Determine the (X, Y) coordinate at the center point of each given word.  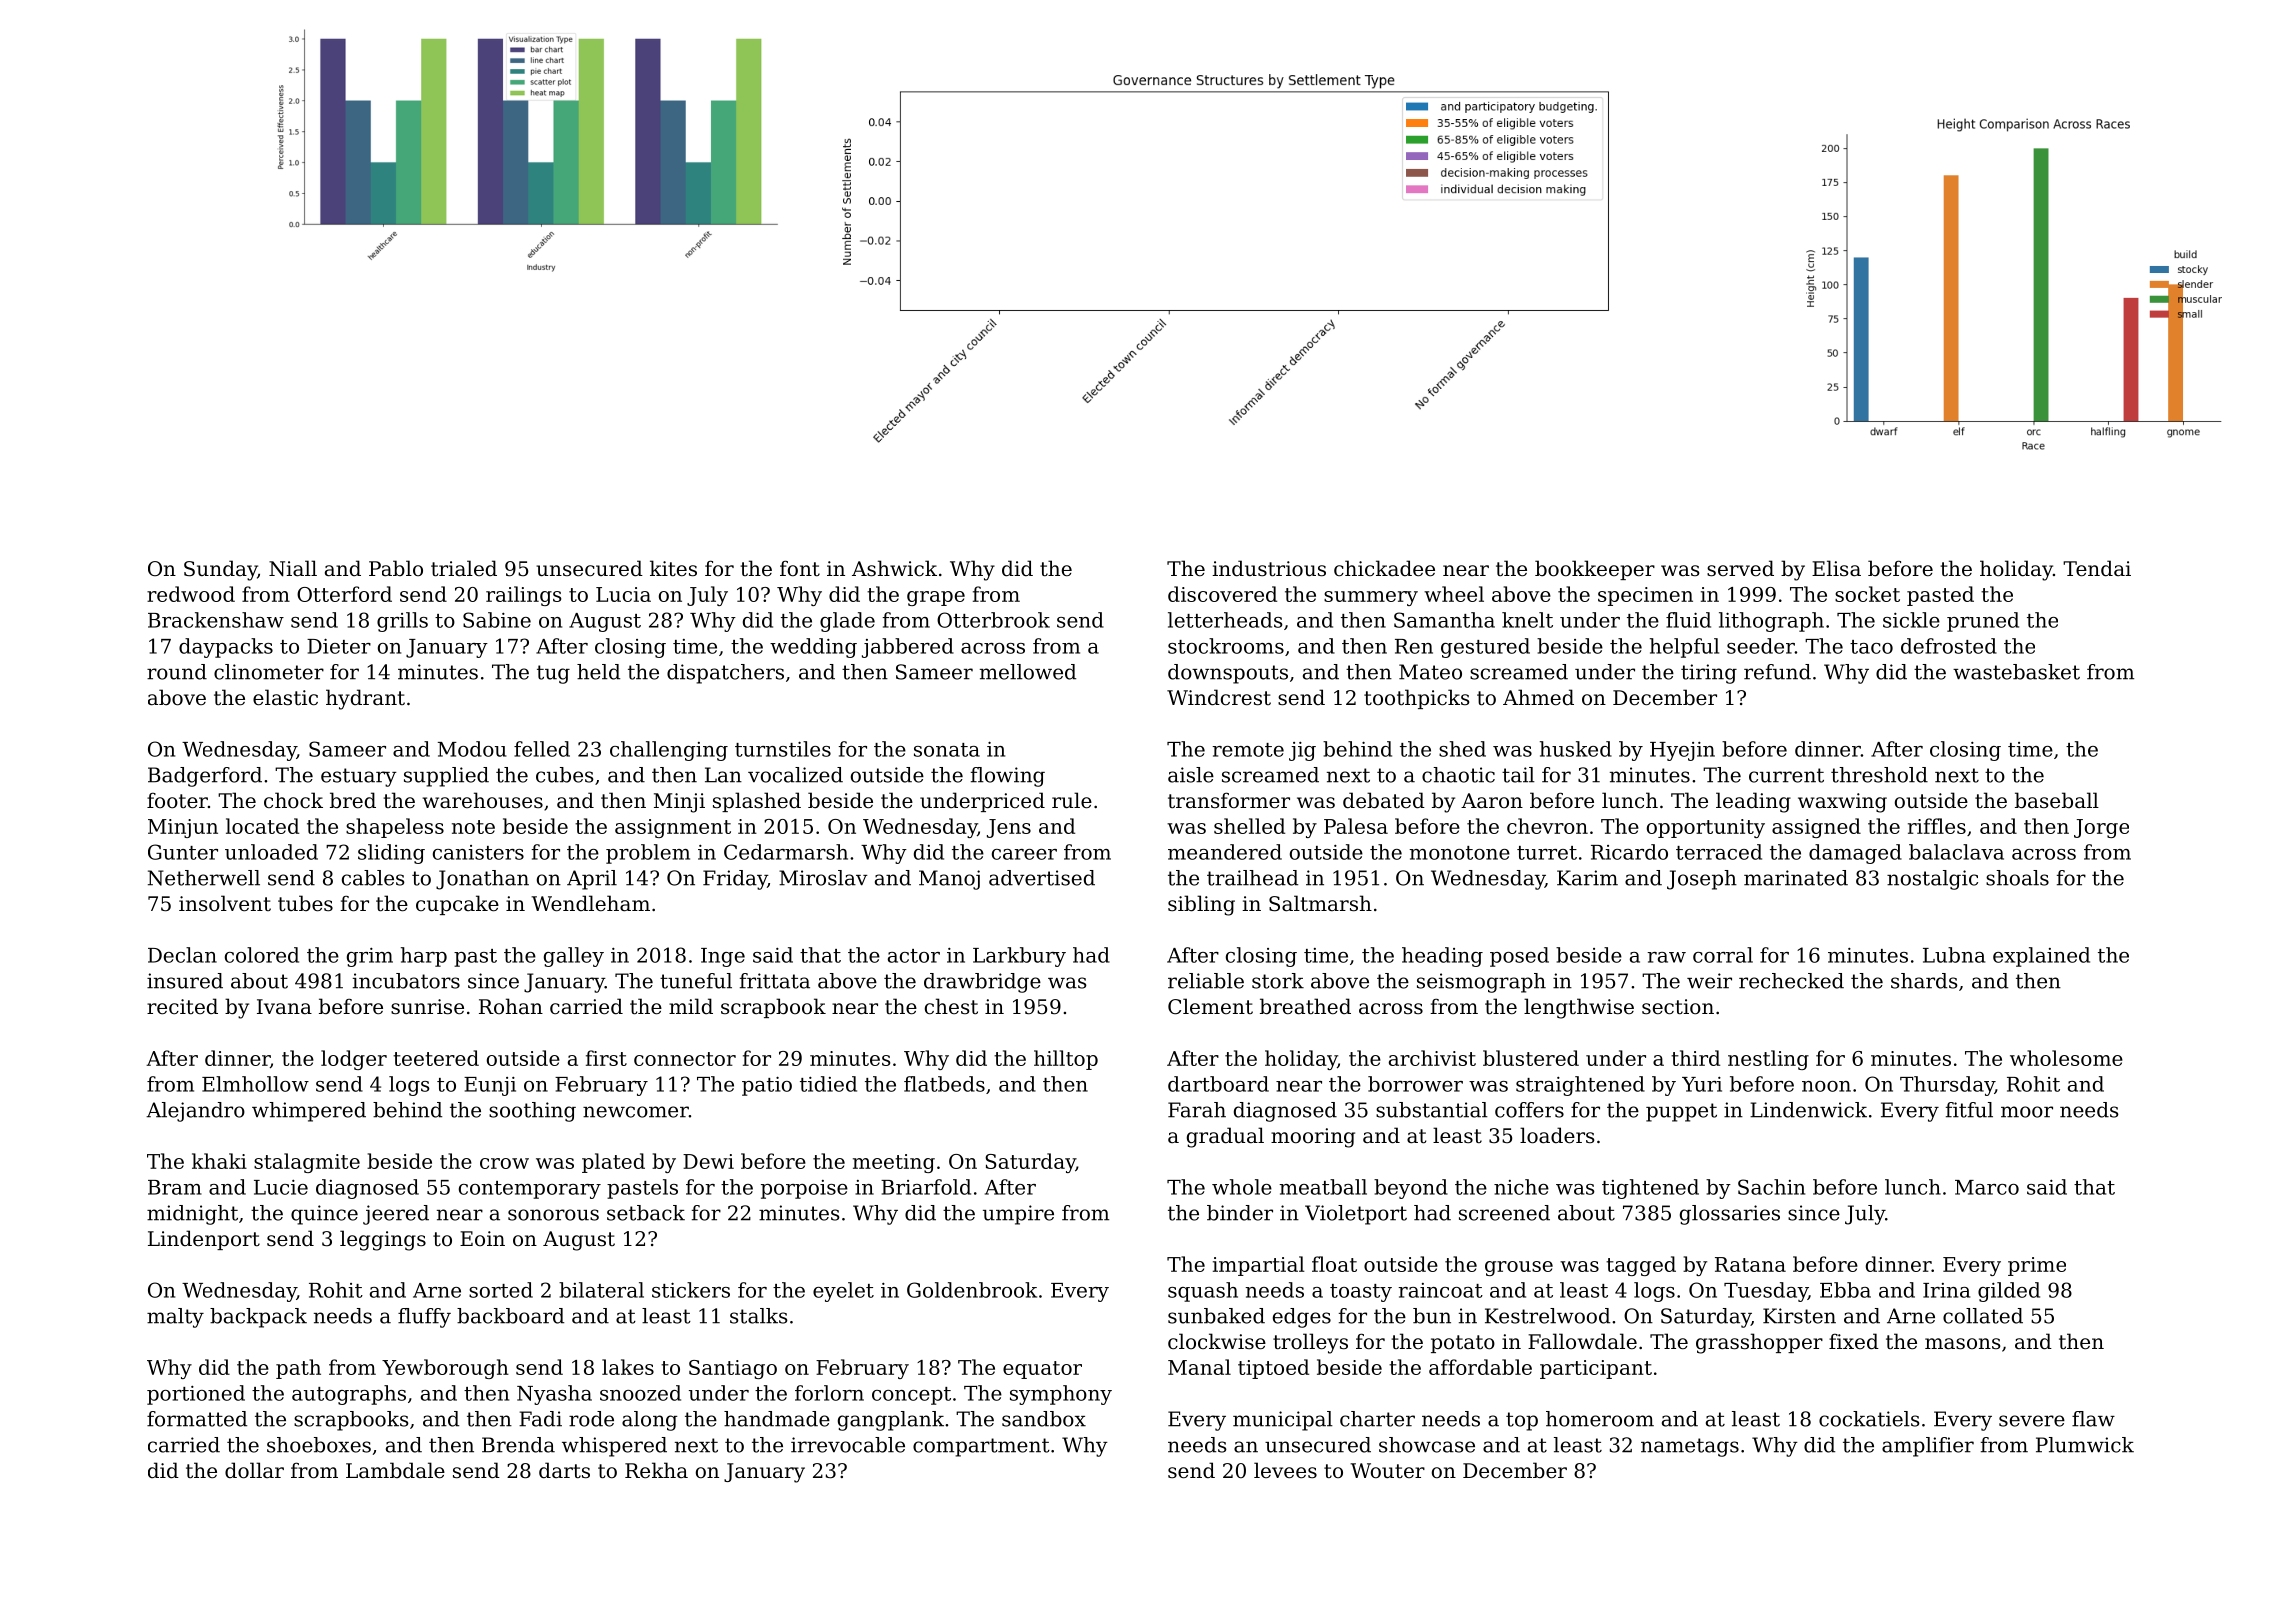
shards (1924, 981)
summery (1371, 598)
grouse (1519, 1268)
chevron (1547, 826)
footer (177, 801)
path (298, 1369)
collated (1983, 1316)
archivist (1432, 1058)
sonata (947, 750)
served (1740, 568)
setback (646, 1213)
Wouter (1387, 1471)
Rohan (511, 1006)
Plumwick (2085, 1445)
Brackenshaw (216, 620)
